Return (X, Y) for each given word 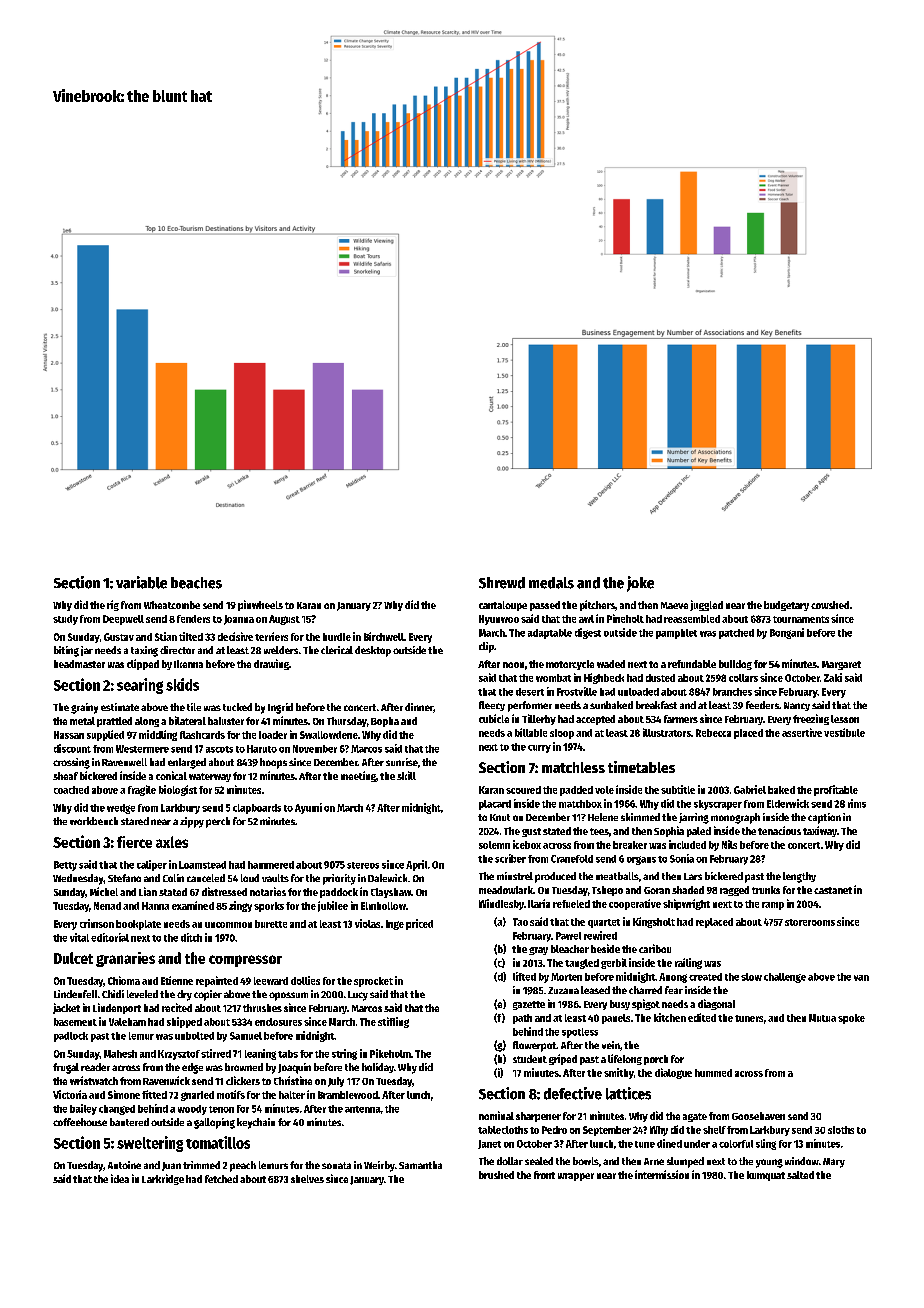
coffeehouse (80, 1122)
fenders (193, 619)
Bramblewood (348, 1095)
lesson (845, 719)
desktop (373, 651)
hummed (713, 1073)
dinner (419, 707)
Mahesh (120, 1054)
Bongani (787, 633)
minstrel (515, 876)
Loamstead (202, 865)
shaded (688, 890)
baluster (226, 721)
